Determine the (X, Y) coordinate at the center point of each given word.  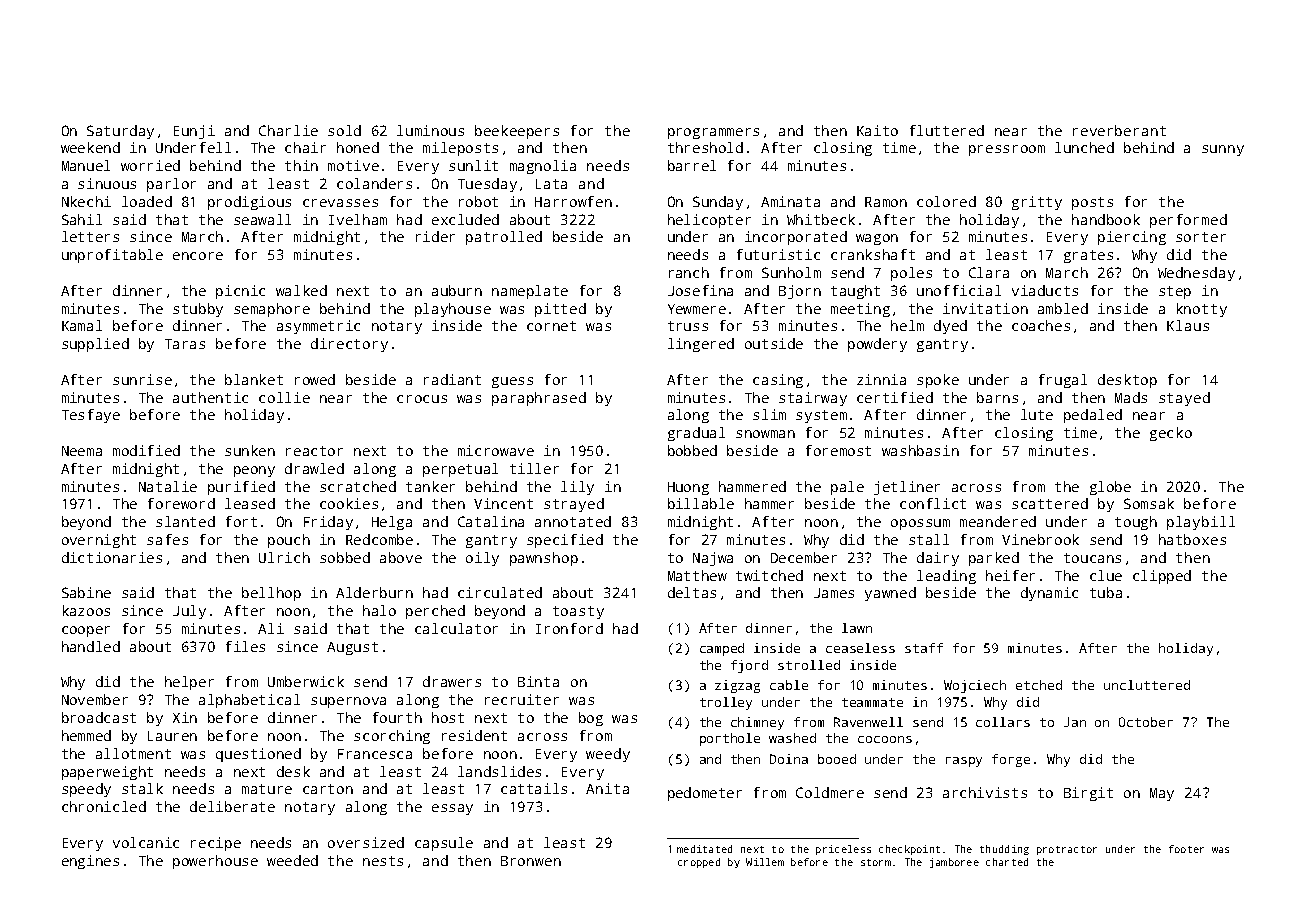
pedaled (1093, 416)
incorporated (796, 238)
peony (254, 471)
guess (512, 382)
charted (1007, 862)
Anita (607, 788)
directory (349, 345)
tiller (534, 468)
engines (90, 862)
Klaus (1188, 325)
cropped (699, 863)
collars (1003, 722)
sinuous (107, 183)
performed (1188, 221)
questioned (258, 755)
